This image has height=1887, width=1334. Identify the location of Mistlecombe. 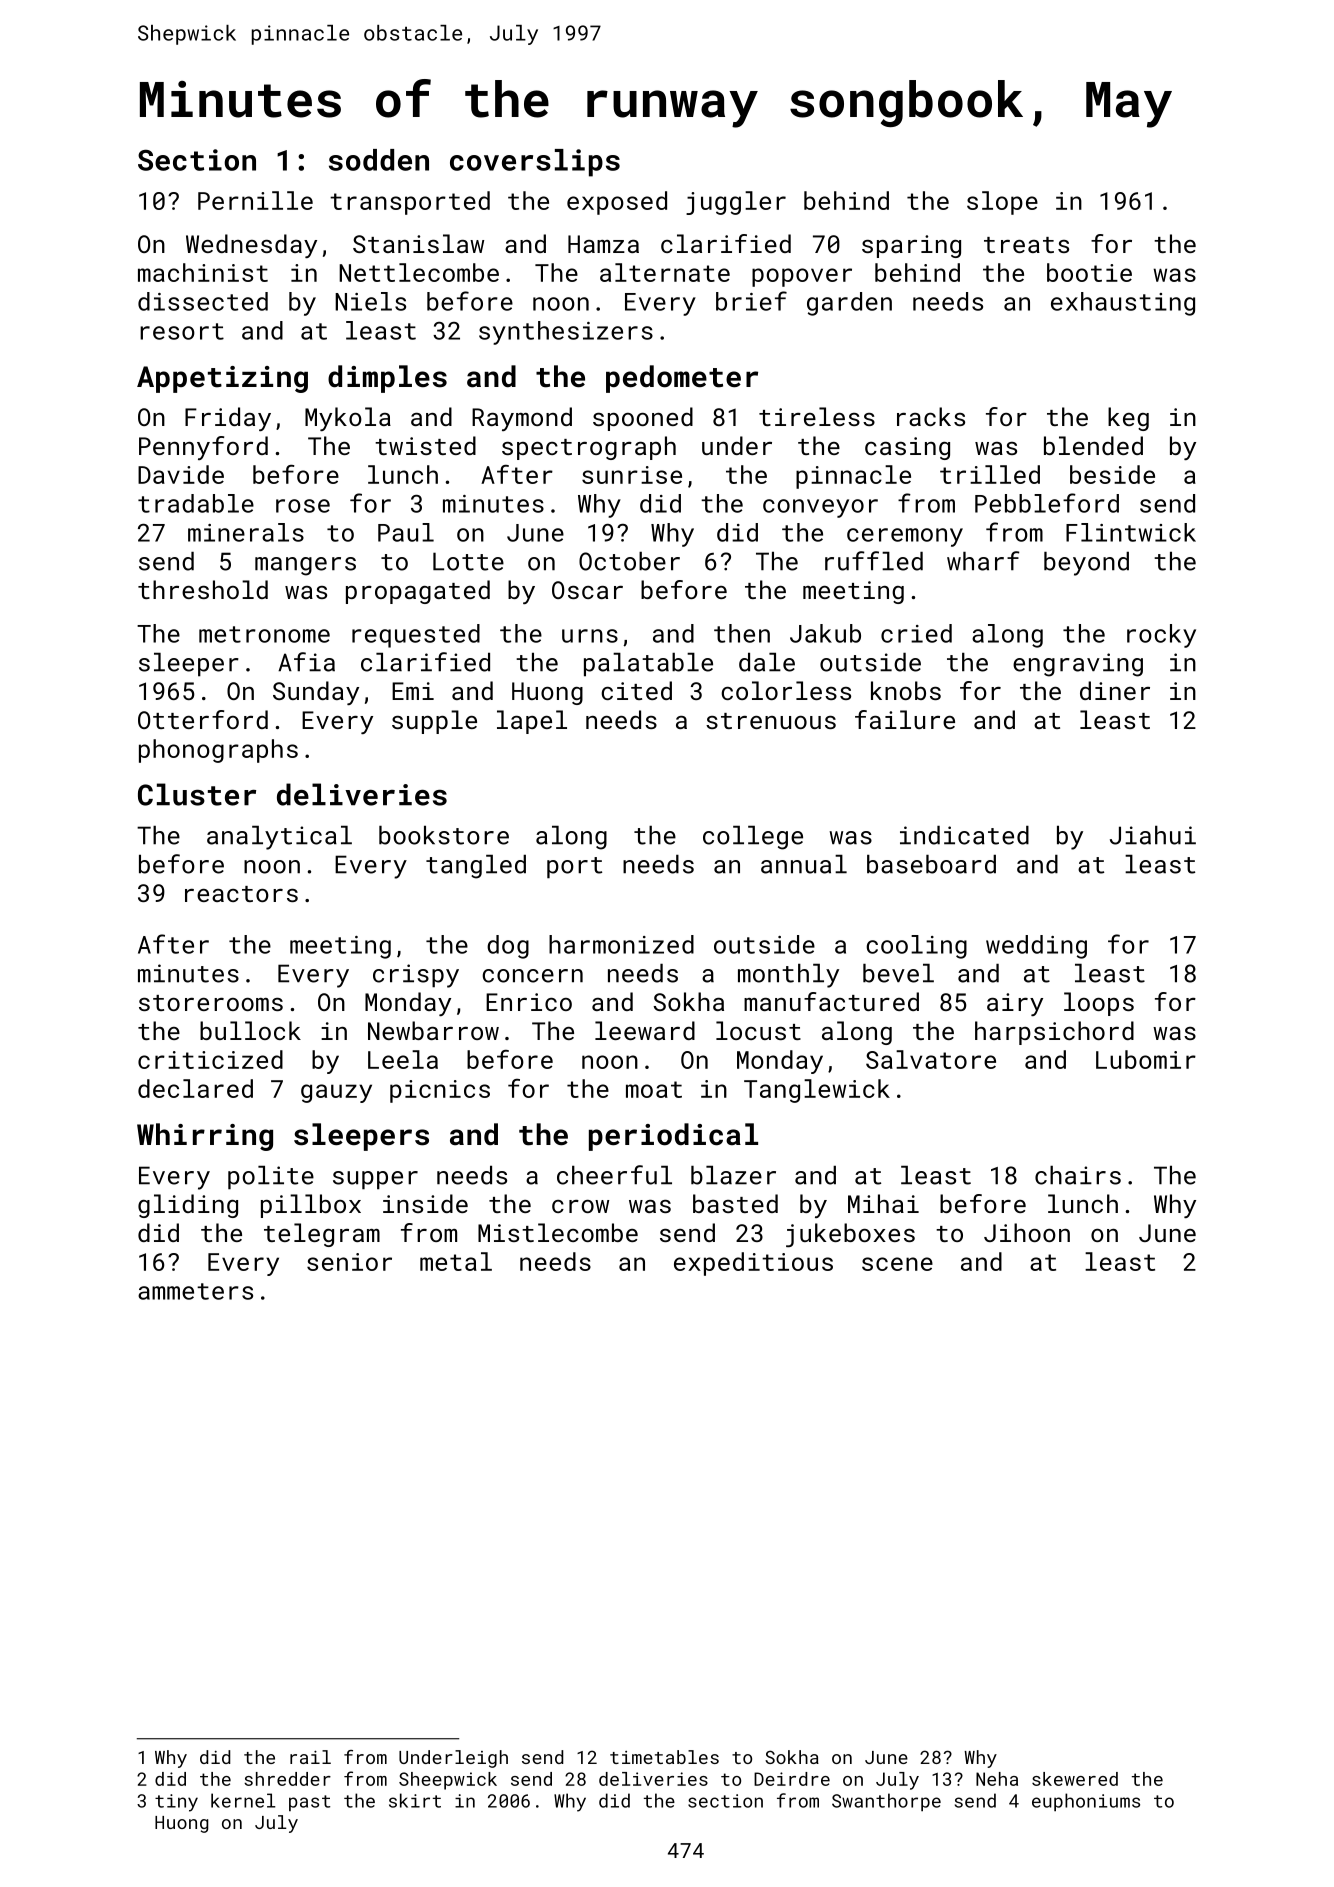
(558, 1232).
